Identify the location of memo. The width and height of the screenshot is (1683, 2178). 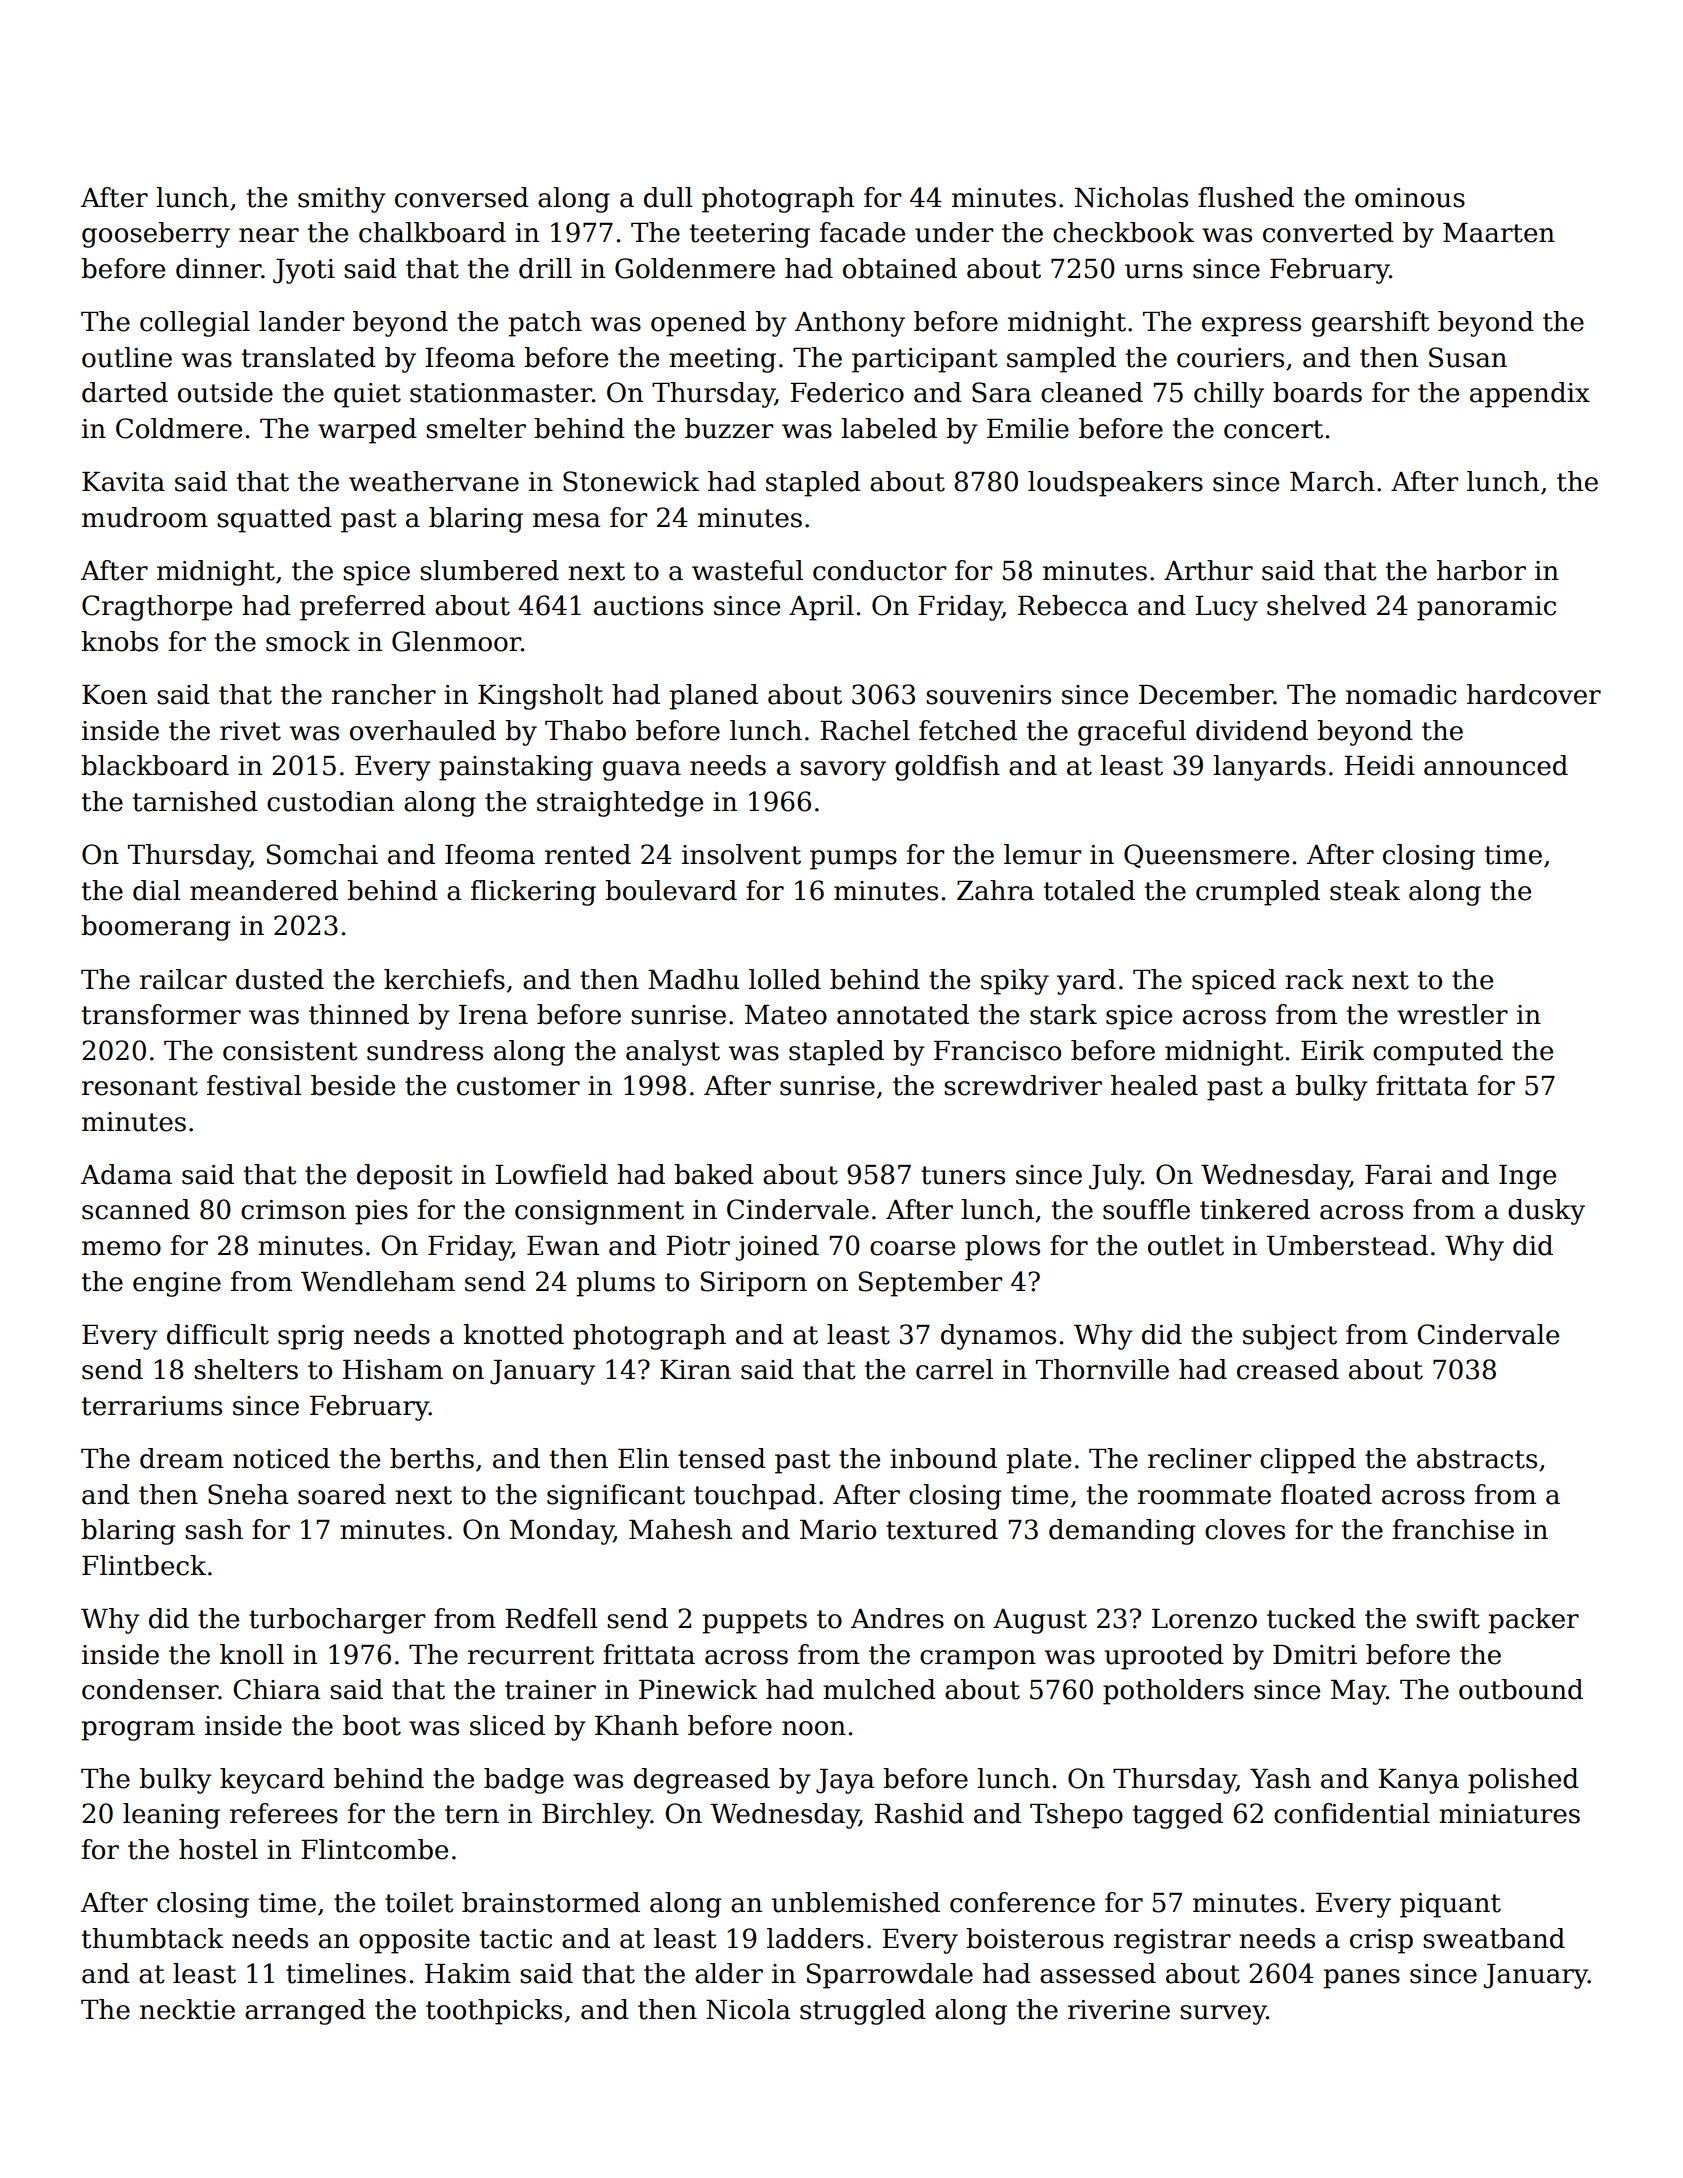
(121, 1248).
